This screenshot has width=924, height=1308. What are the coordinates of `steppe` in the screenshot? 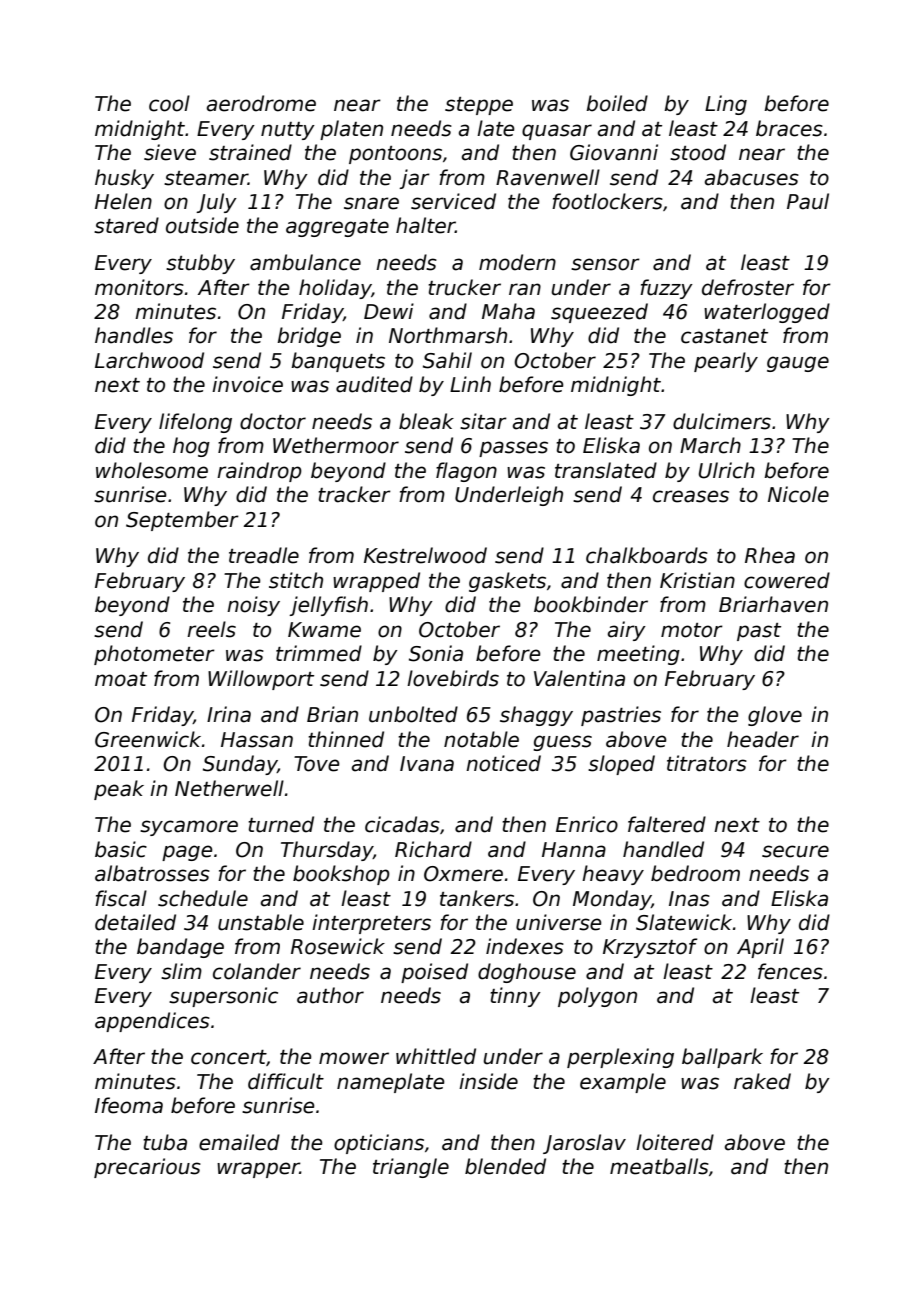 It's located at (479, 106).
